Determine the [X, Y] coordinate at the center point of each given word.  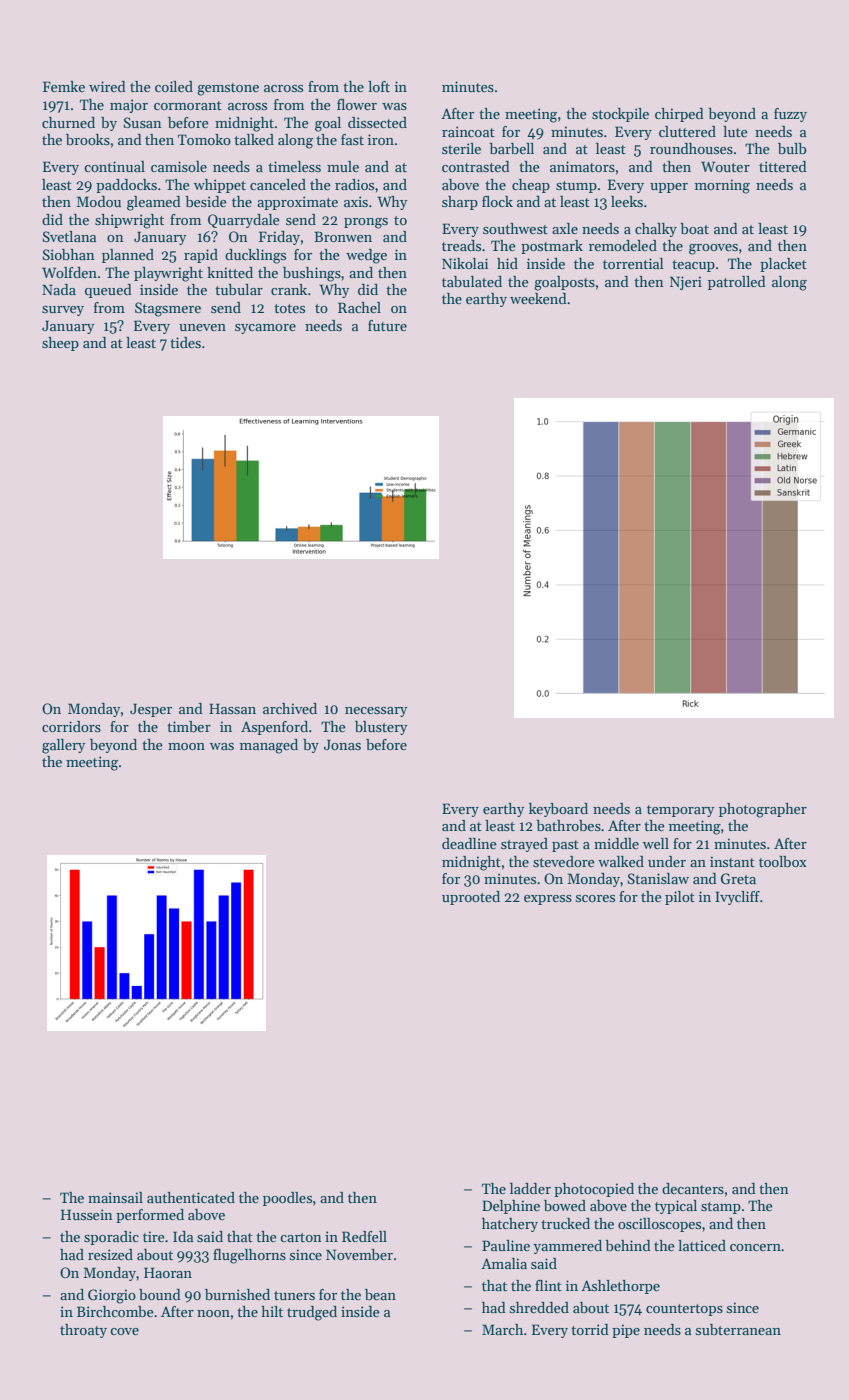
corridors [71, 726]
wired [107, 86]
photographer [763, 810]
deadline [469, 843]
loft [379, 86]
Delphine [511, 1207]
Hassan [232, 708]
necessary [376, 712]
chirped [679, 115]
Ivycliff [737, 898]
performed [150, 1216]
